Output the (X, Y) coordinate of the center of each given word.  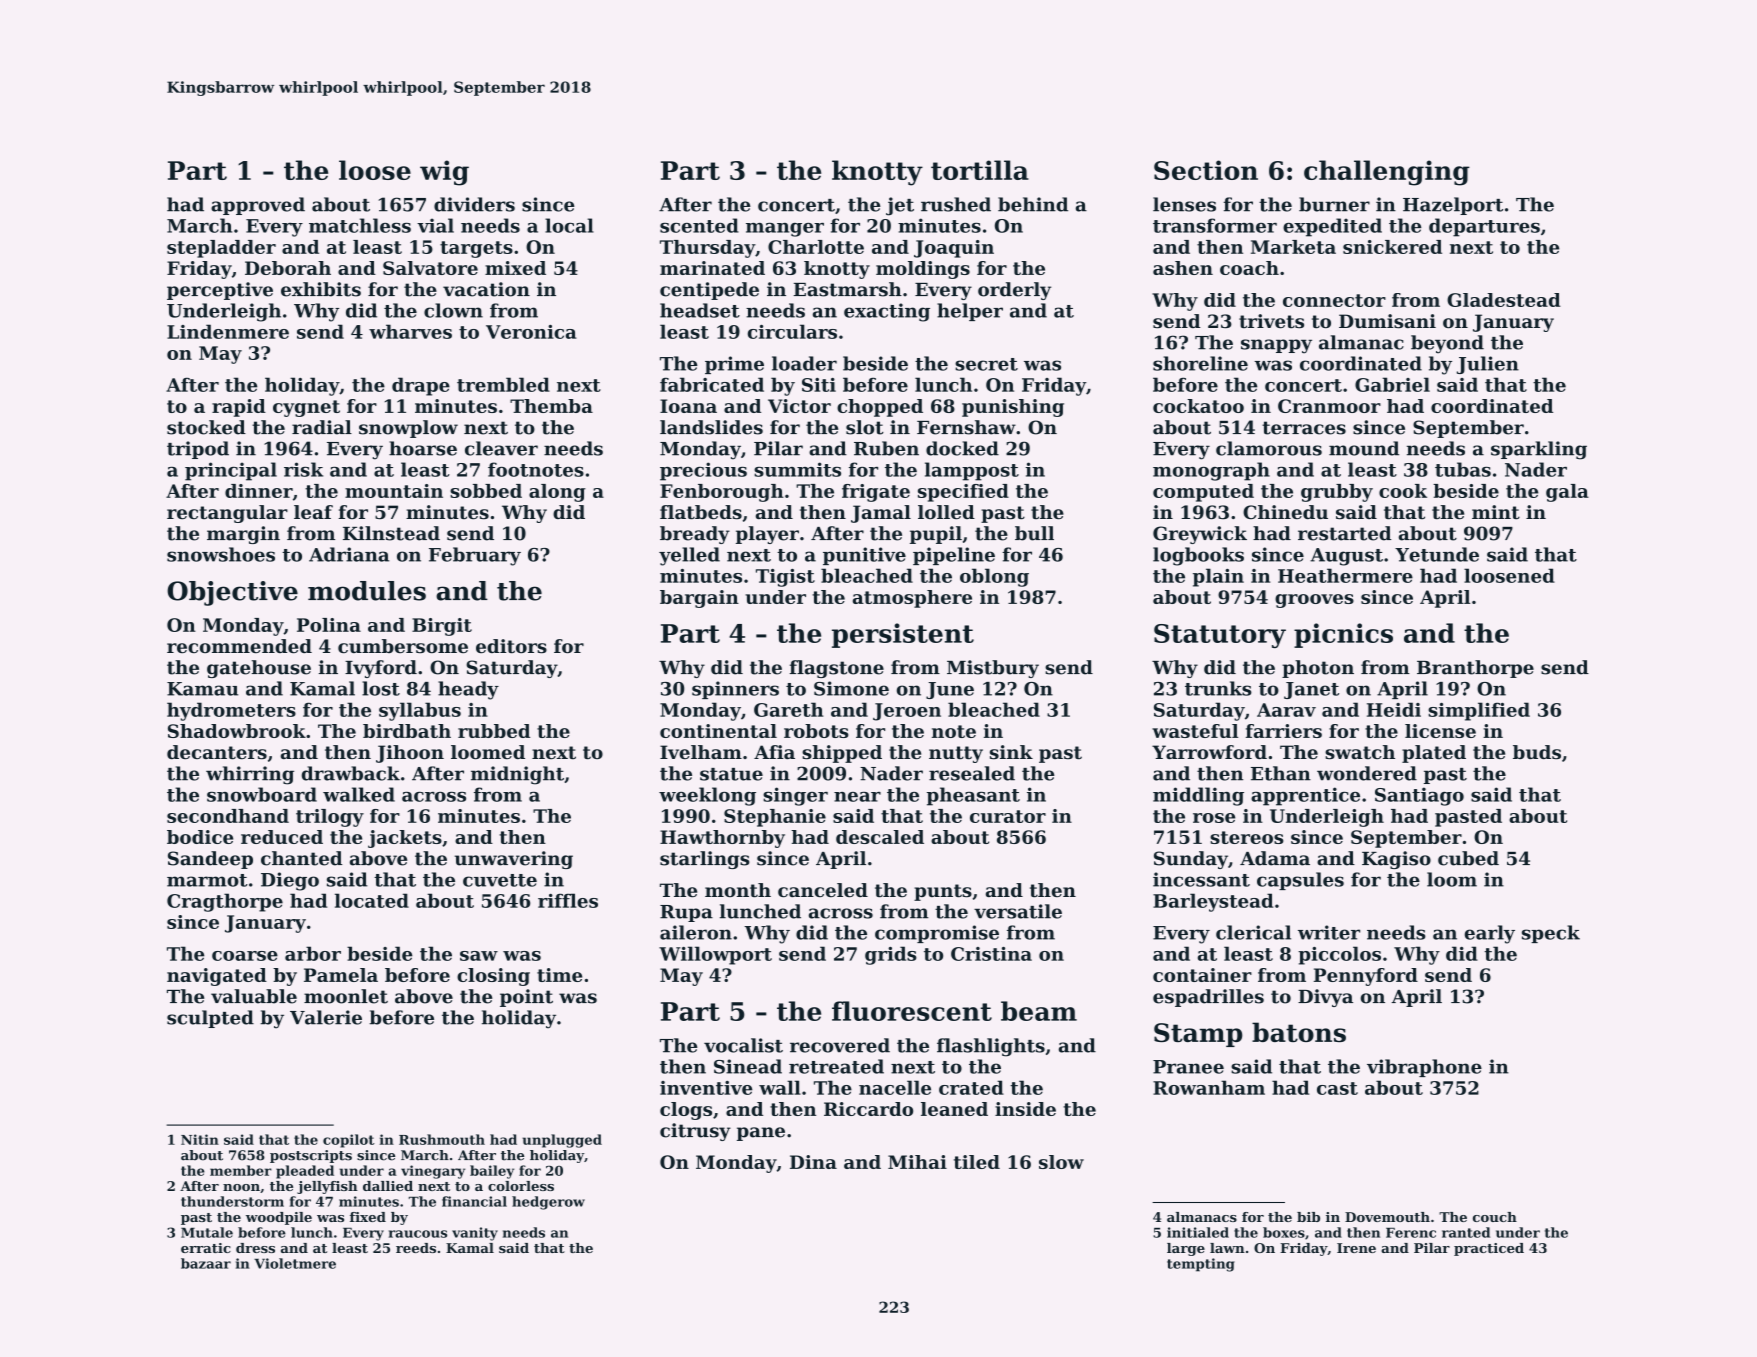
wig (444, 173)
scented (699, 225)
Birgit (442, 627)
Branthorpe (1475, 669)
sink (1011, 752)
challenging (1387, 173)
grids (891, 955)
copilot (349, 1141)
